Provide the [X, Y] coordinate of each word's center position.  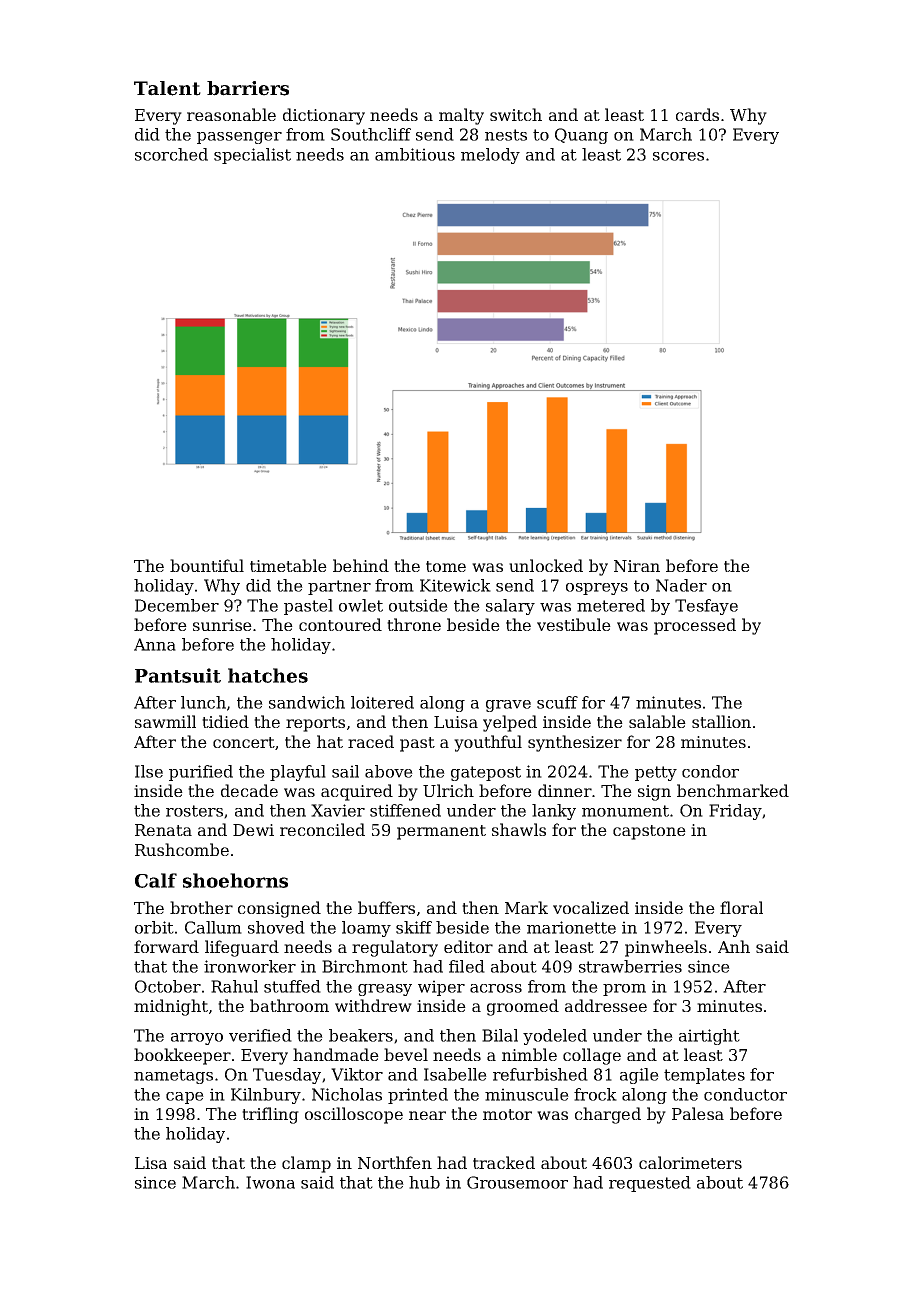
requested [650, 1184]
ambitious [415, 154]
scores [678, 156]
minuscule [527, 1094]
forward [166, 946]
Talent [167, 88]
